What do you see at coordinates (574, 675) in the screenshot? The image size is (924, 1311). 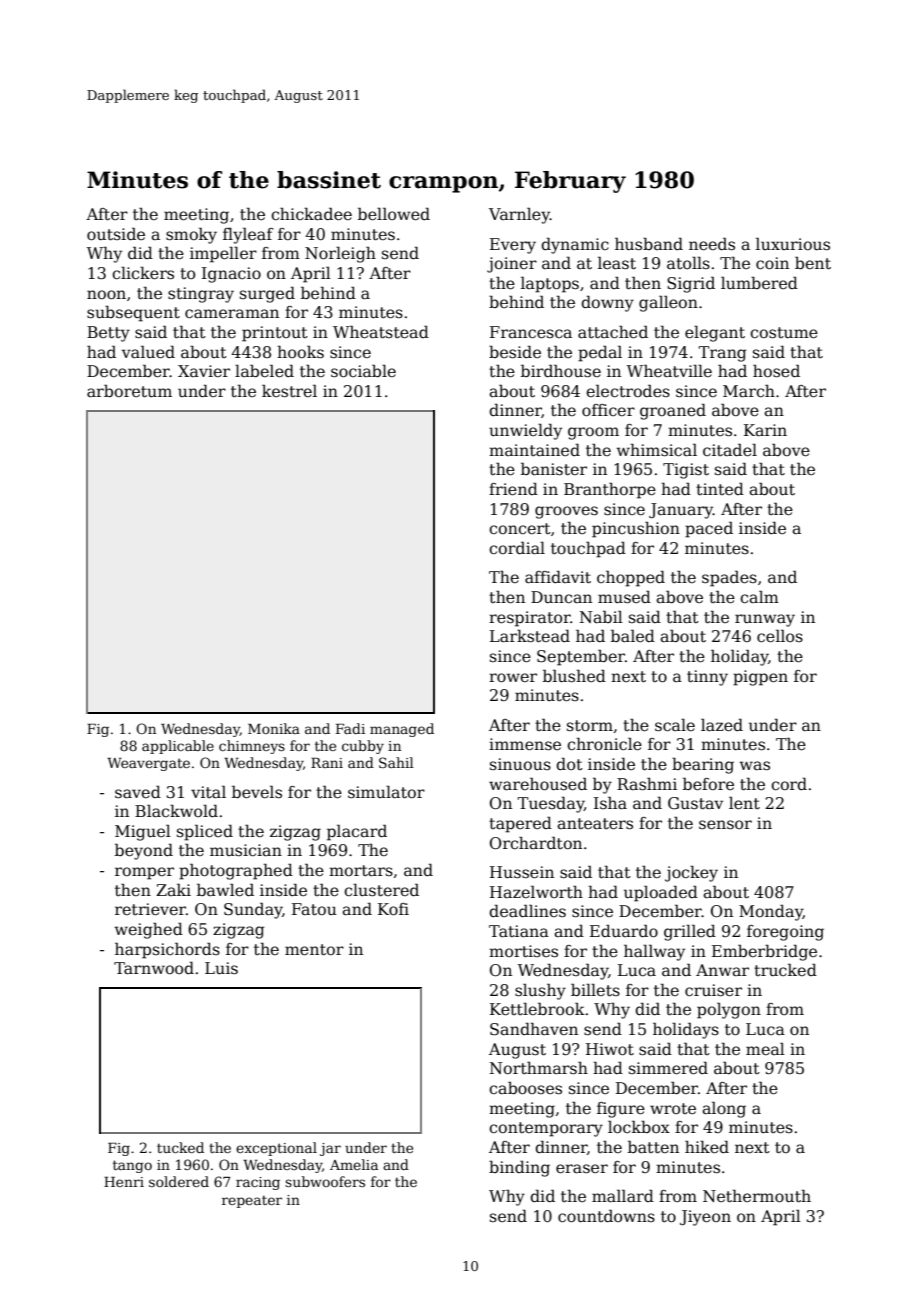 I see `blushed` at bounding box center [574, 675].
